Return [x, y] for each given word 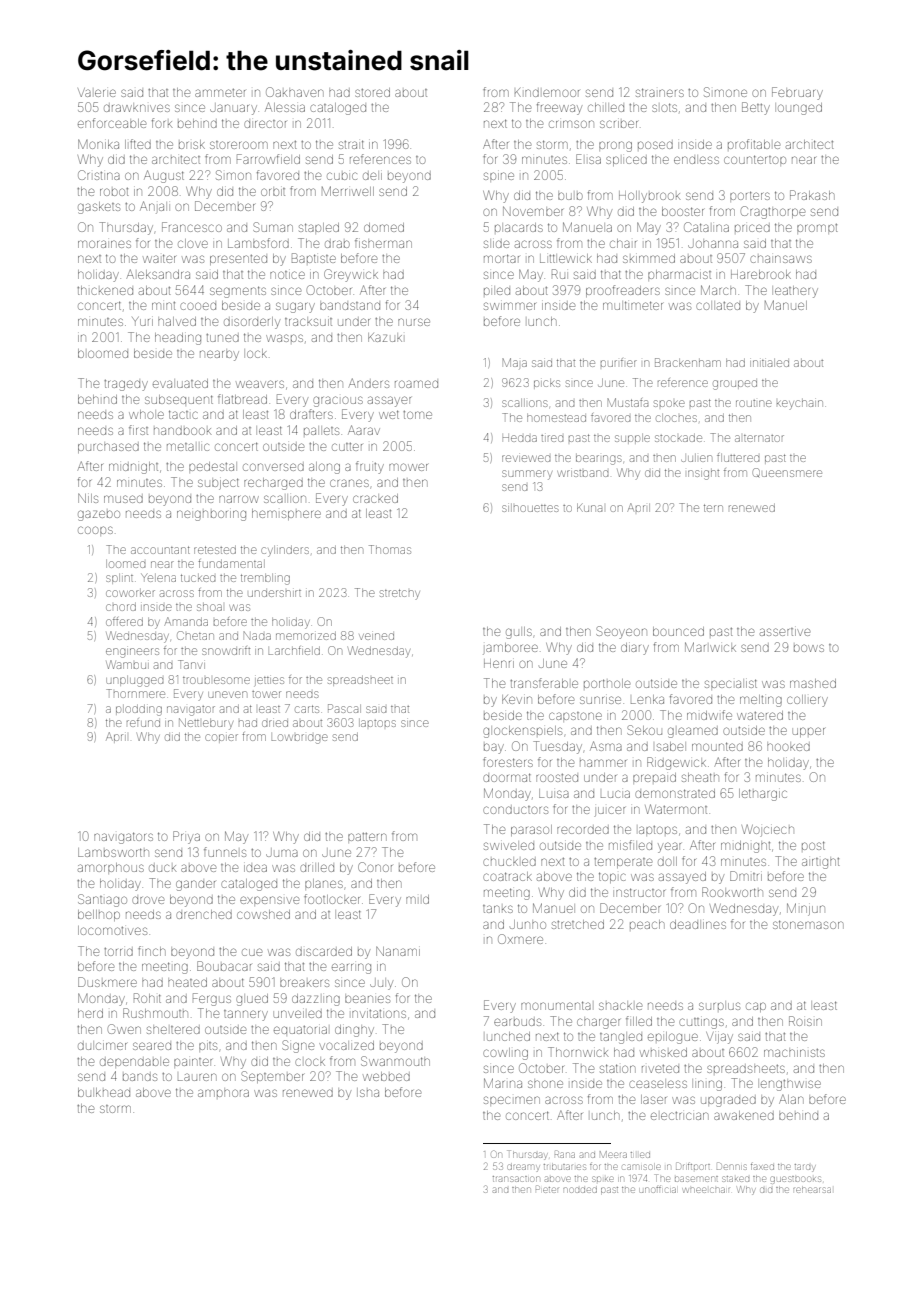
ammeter [220, 93]
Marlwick [710, 647]
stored [372, 92]
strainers [660, 92]
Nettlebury [206, 724]
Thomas [390, 549]
